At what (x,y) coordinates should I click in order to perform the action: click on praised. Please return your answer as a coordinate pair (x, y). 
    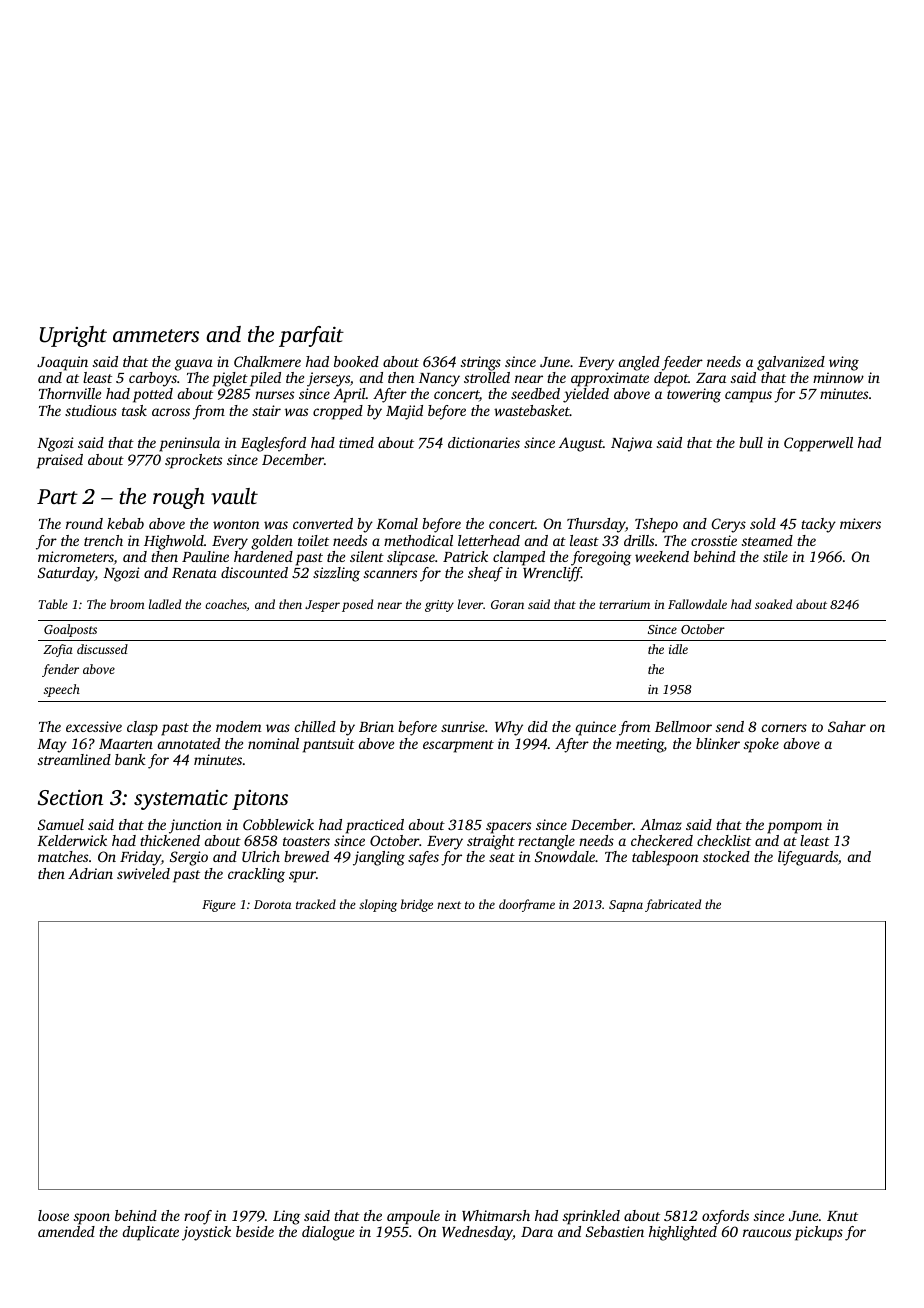
    Looking at the image, I should click on (60, 461).
